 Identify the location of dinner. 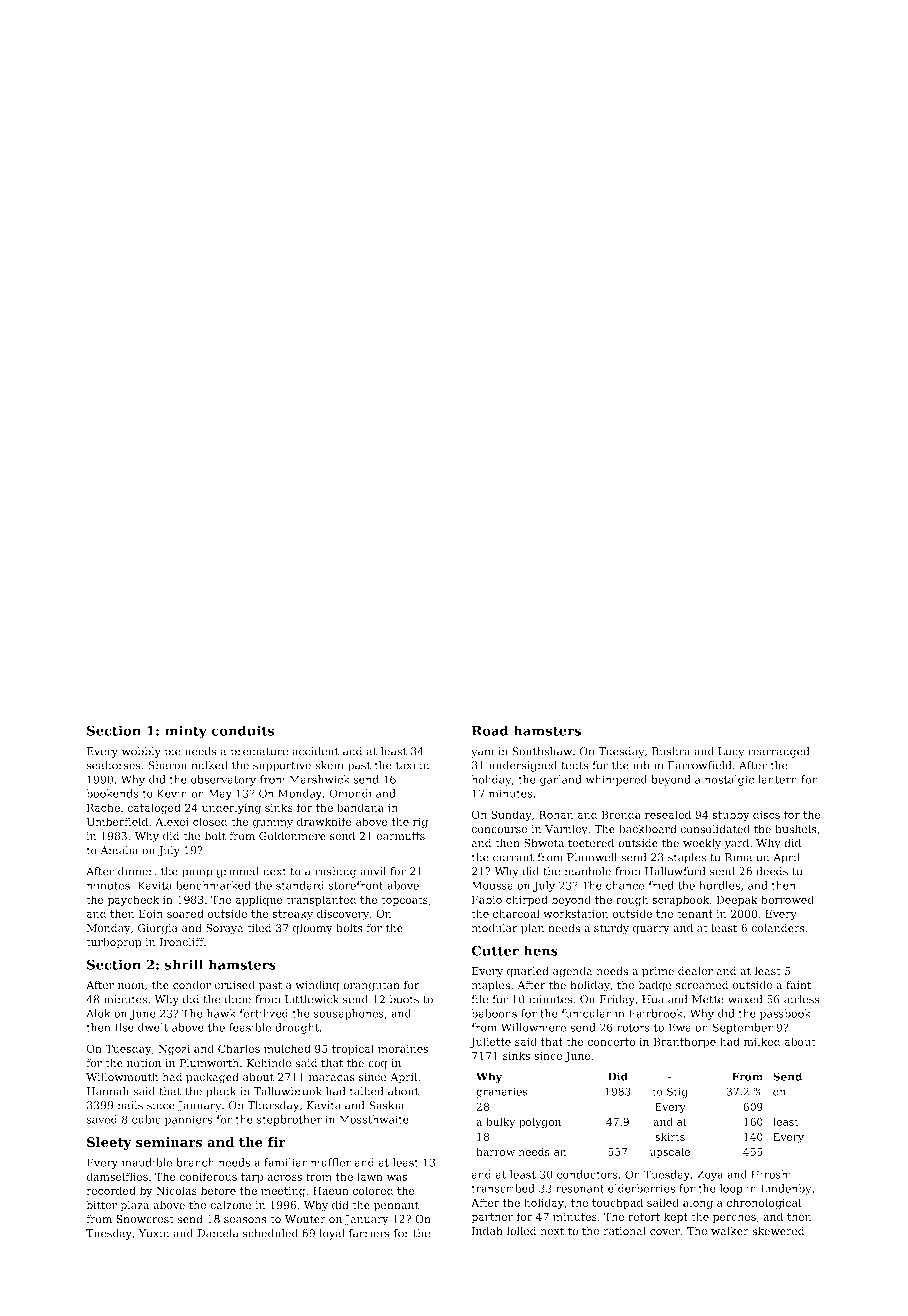
(136, 871).
